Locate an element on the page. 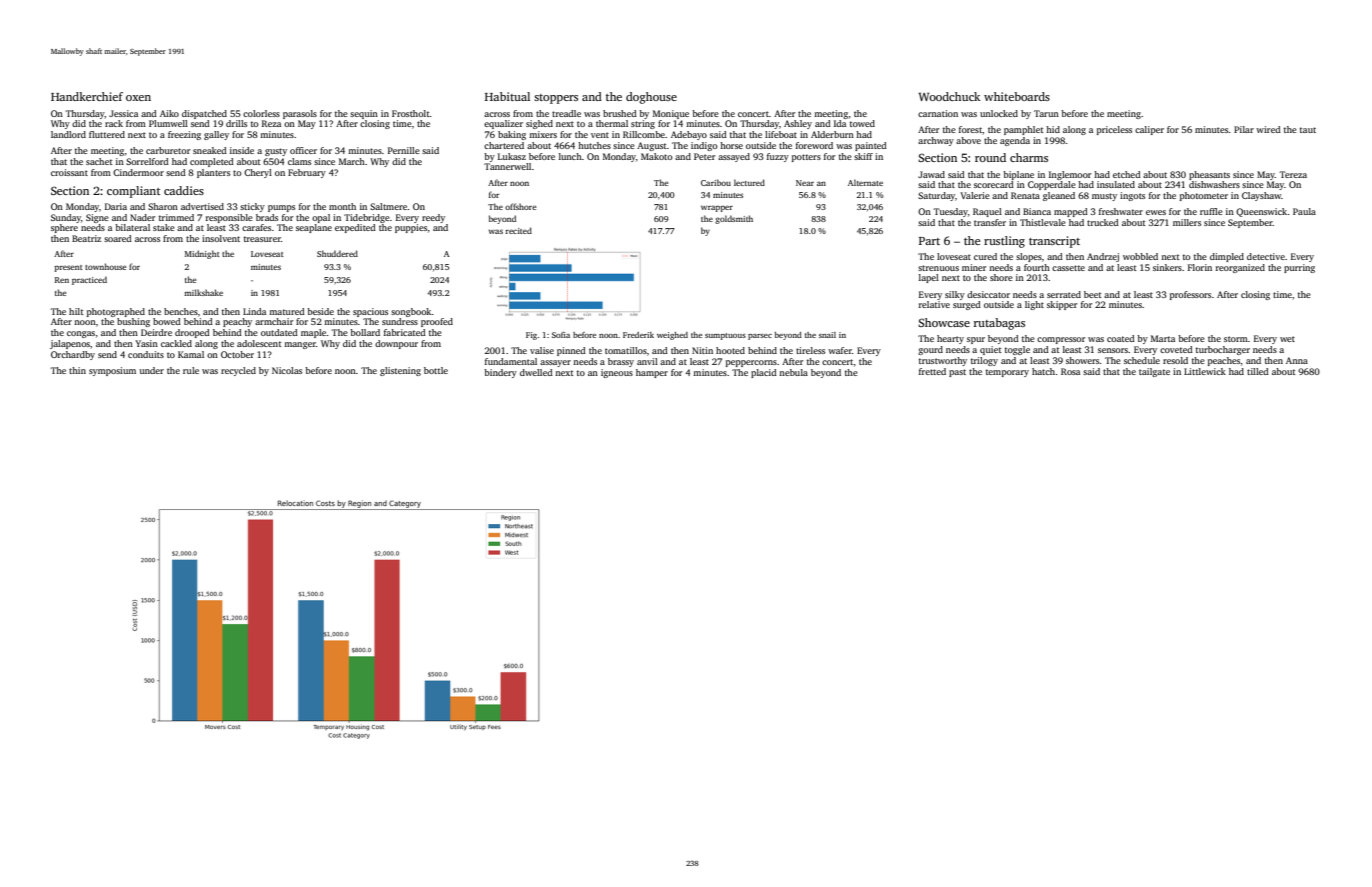 Image resolution: width=1372 pixels, height=887 pixels. lapel is located at coordinates (929, 278).
